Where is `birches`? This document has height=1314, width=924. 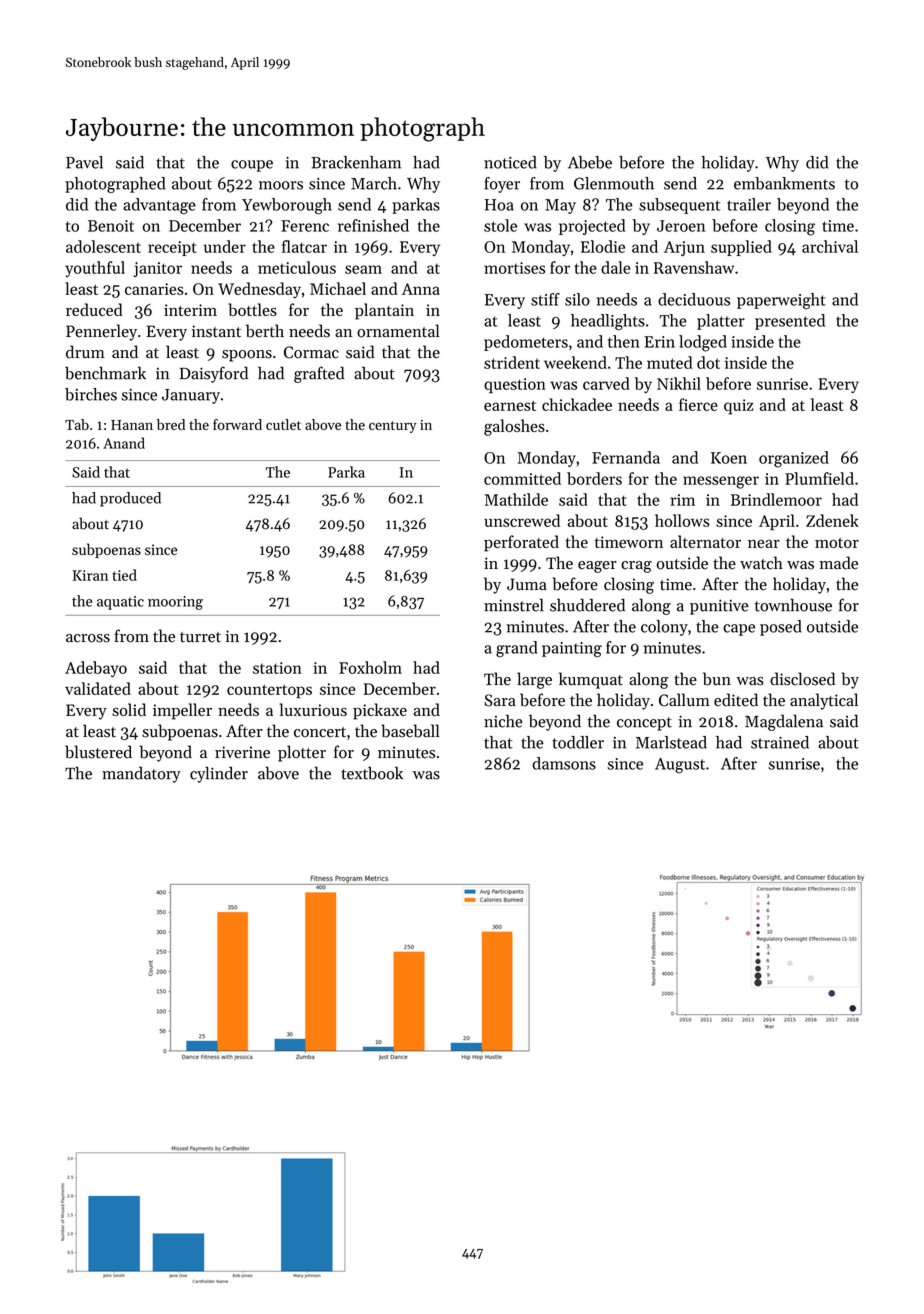
birches is located at coordinates (91, 394).
